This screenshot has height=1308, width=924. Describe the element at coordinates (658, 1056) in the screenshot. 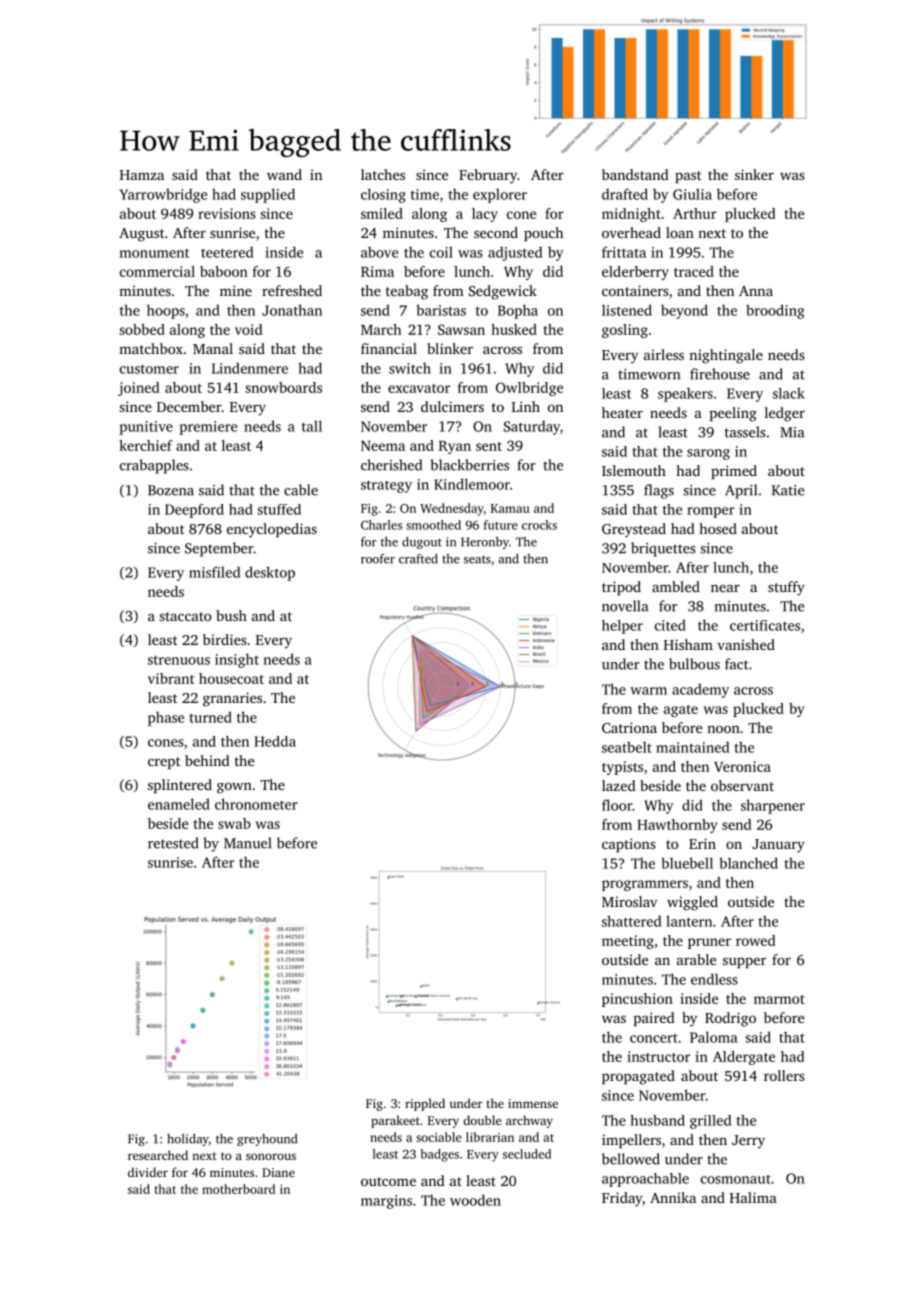

I see `instructor` at that location.
